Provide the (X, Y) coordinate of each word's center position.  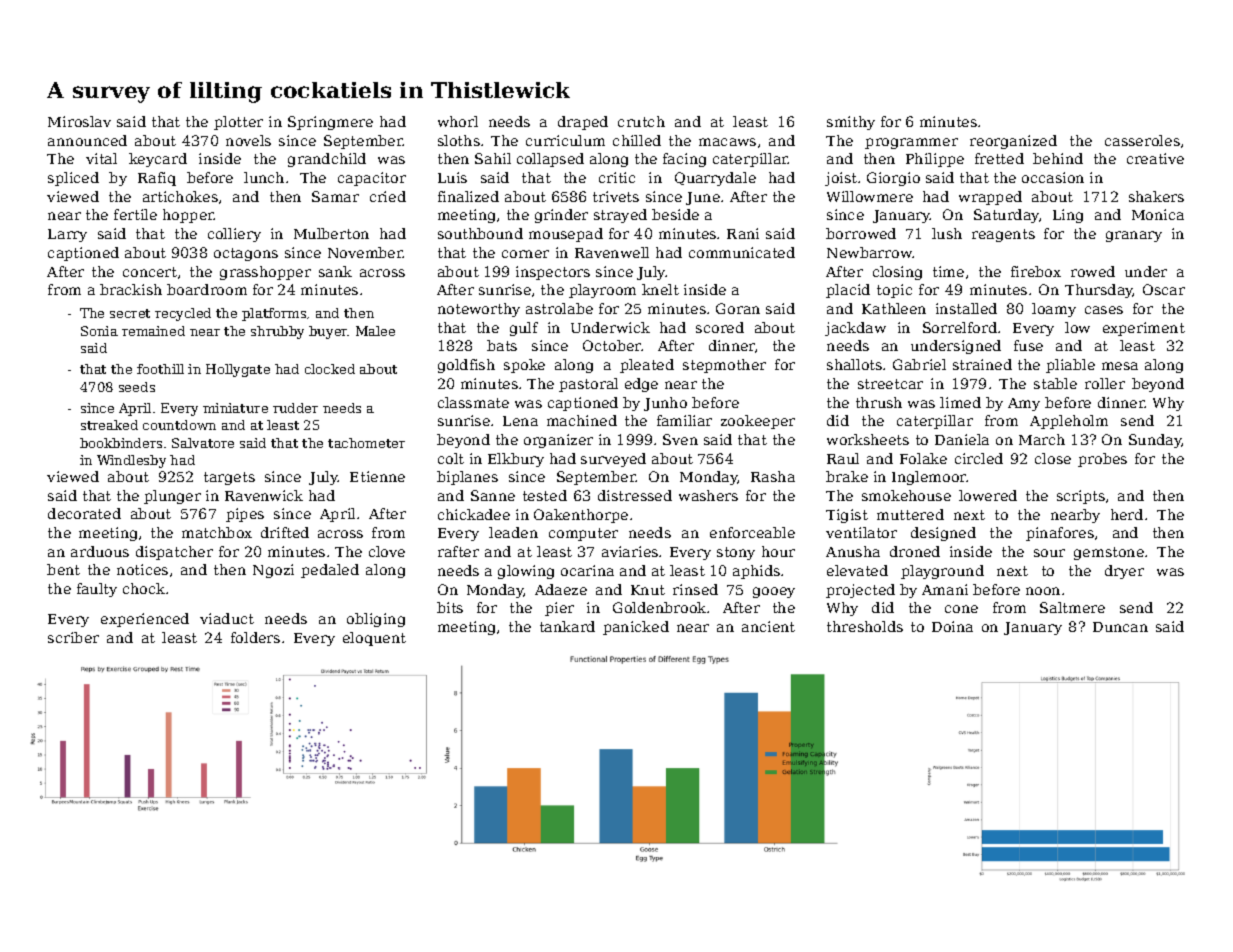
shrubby (277, 332)
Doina (952, 626)
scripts (1081, 497)
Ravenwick (264, 495)
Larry (67, 235)
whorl (458, 121)
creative (1155, 158)
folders (255, 637)
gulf (524, 329)
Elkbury (516, 460)
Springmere (330, 123)
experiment (1144, 329)
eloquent (374, 639)
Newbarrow (869, 252)
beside (675, 214)
